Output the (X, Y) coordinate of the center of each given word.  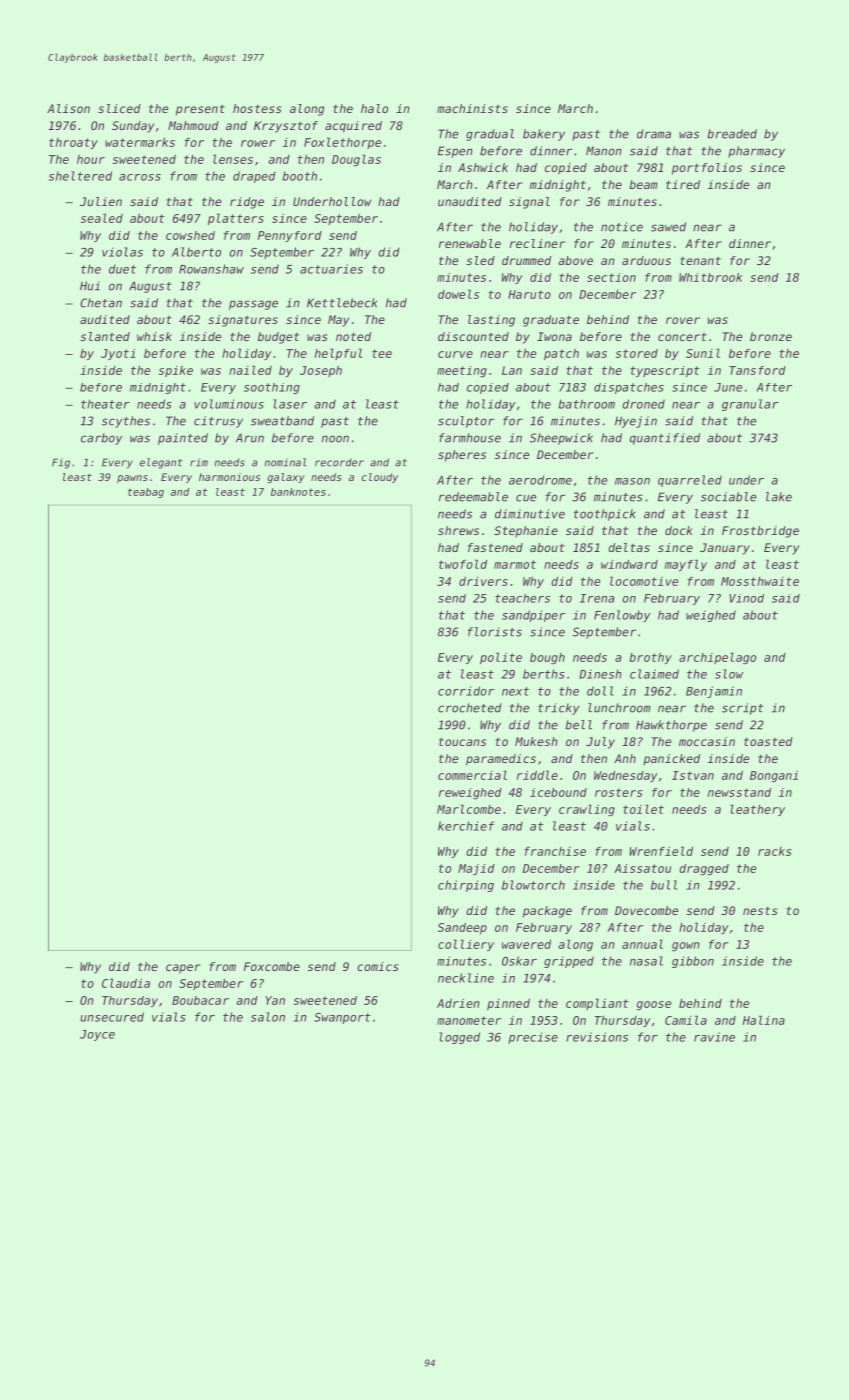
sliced (119, 108)
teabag (146, 493)
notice (622, 227)
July (600, 743)
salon (268, 1017)
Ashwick (483, 167)
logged (459, 1038)
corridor (466, 691)
